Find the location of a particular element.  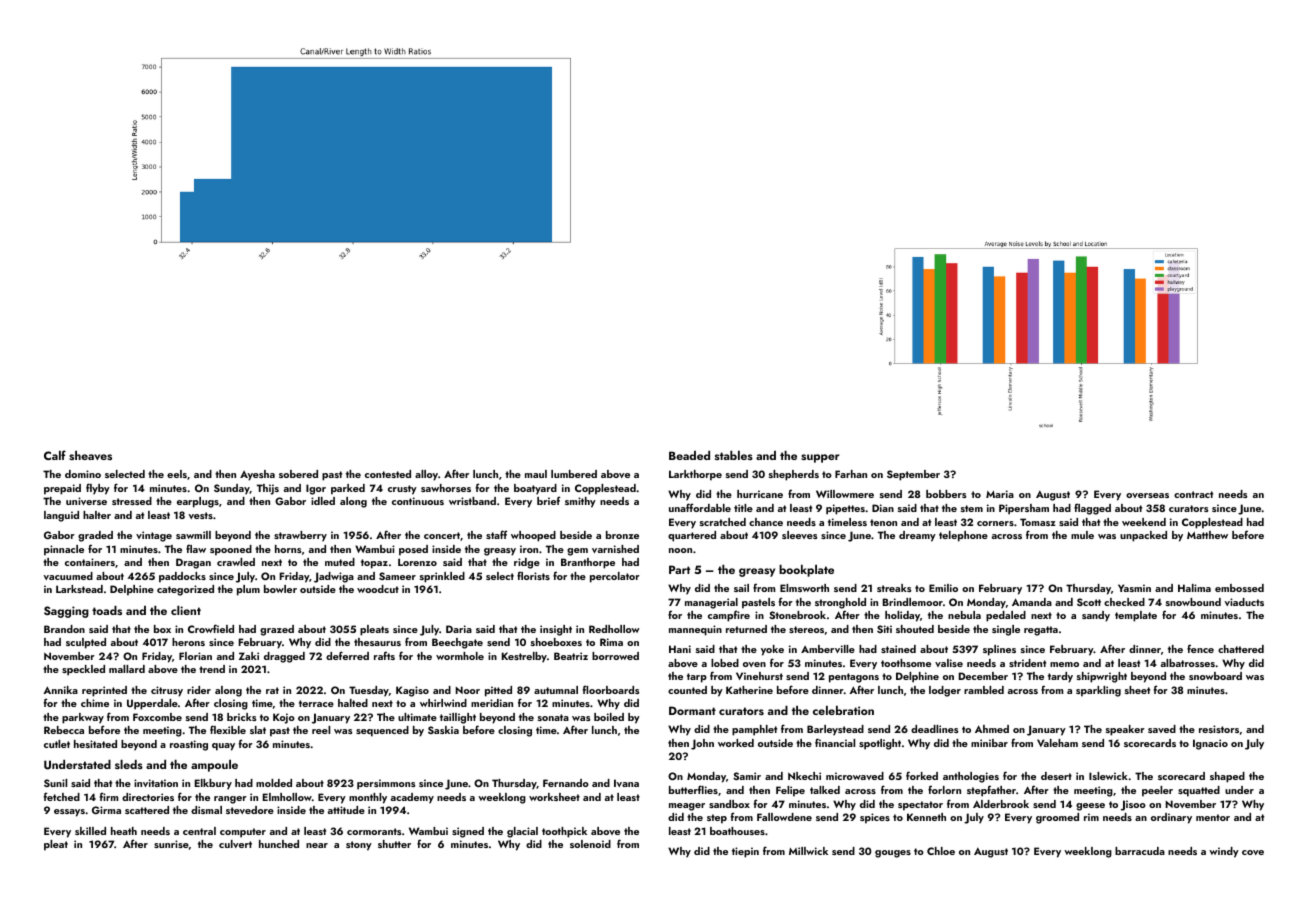

yoke is located at coordinates (772, 650).
